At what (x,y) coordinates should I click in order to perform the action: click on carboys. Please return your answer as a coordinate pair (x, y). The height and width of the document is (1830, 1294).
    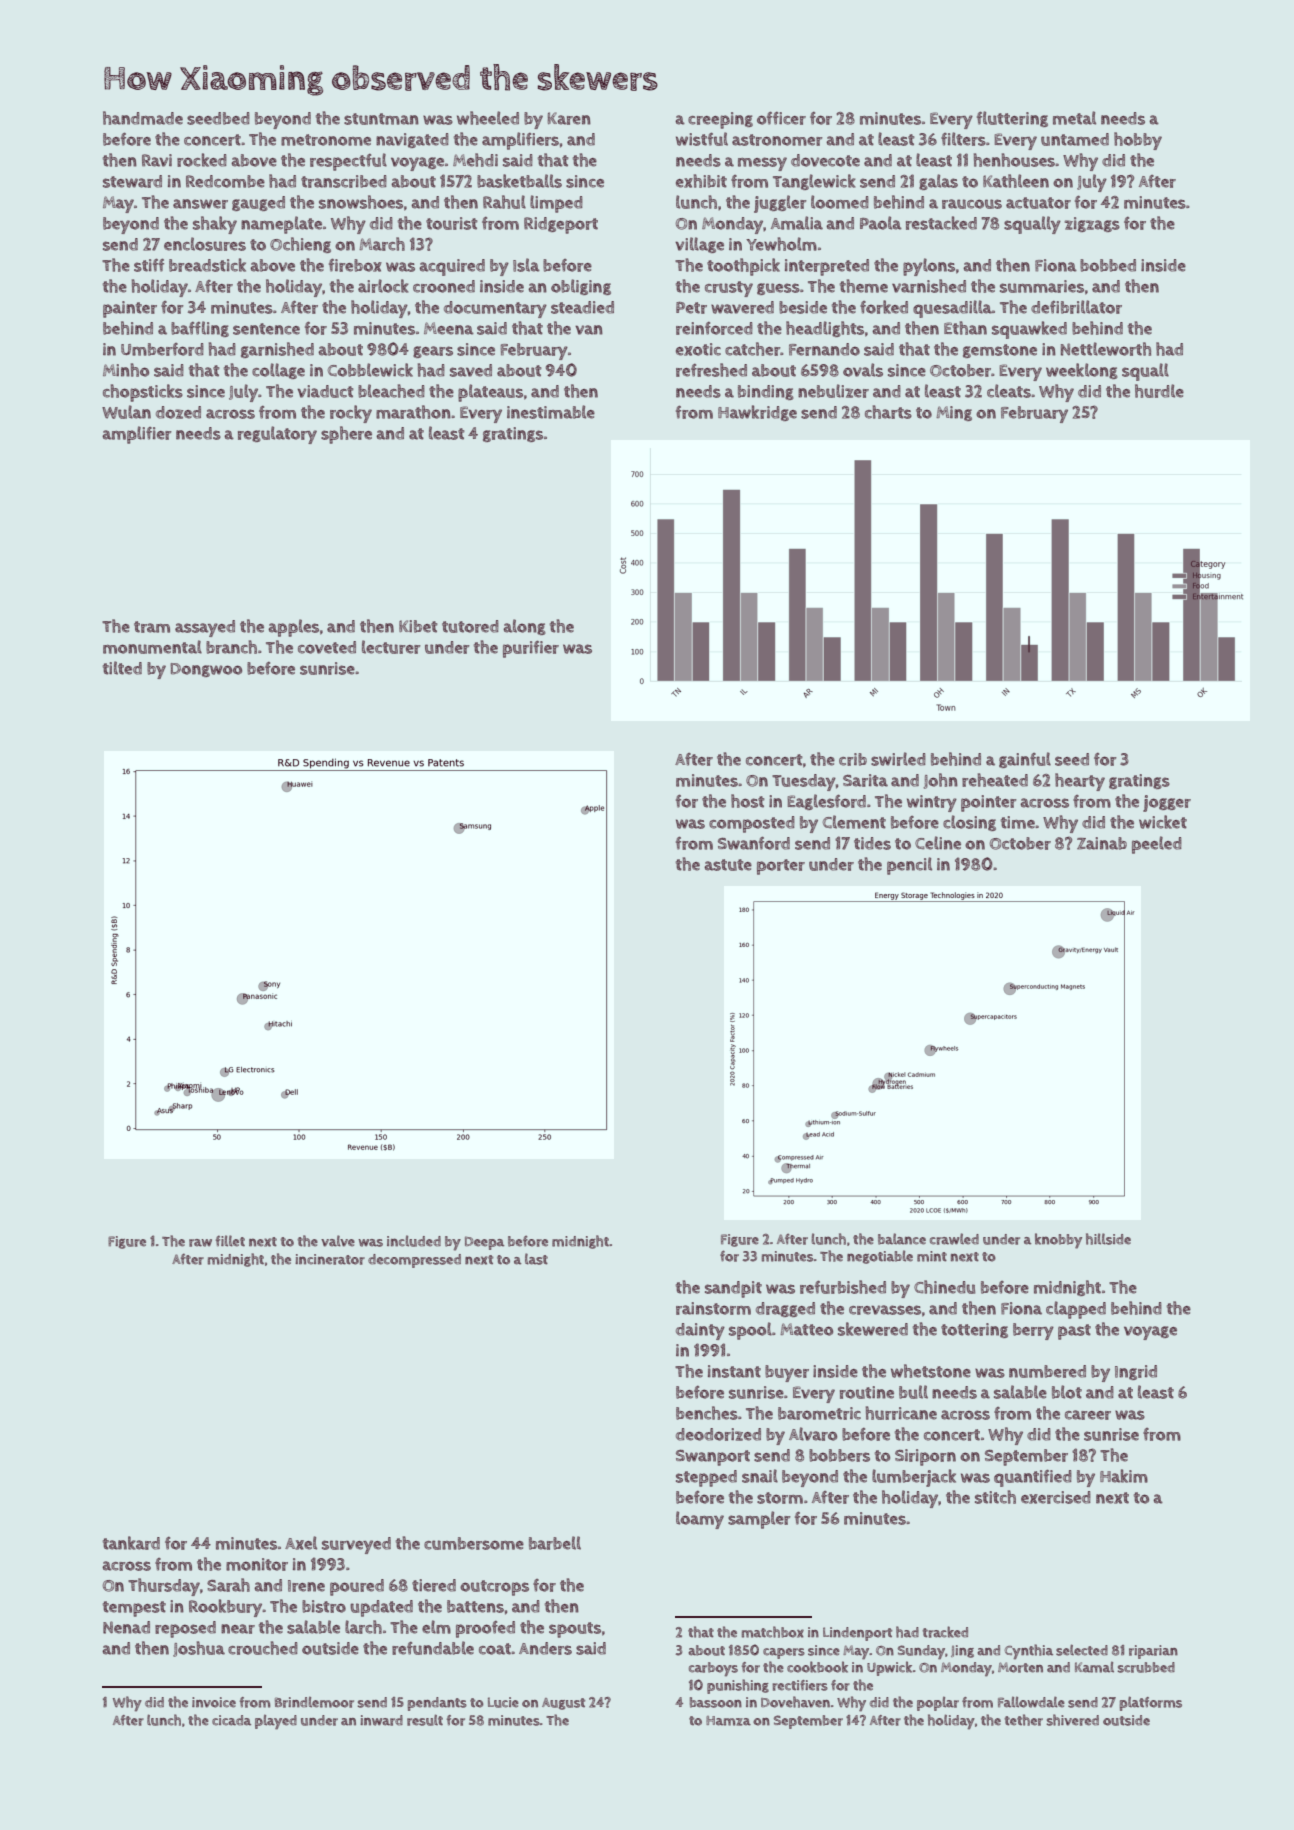
    Looking at the image, I should click on (713, 1669).
